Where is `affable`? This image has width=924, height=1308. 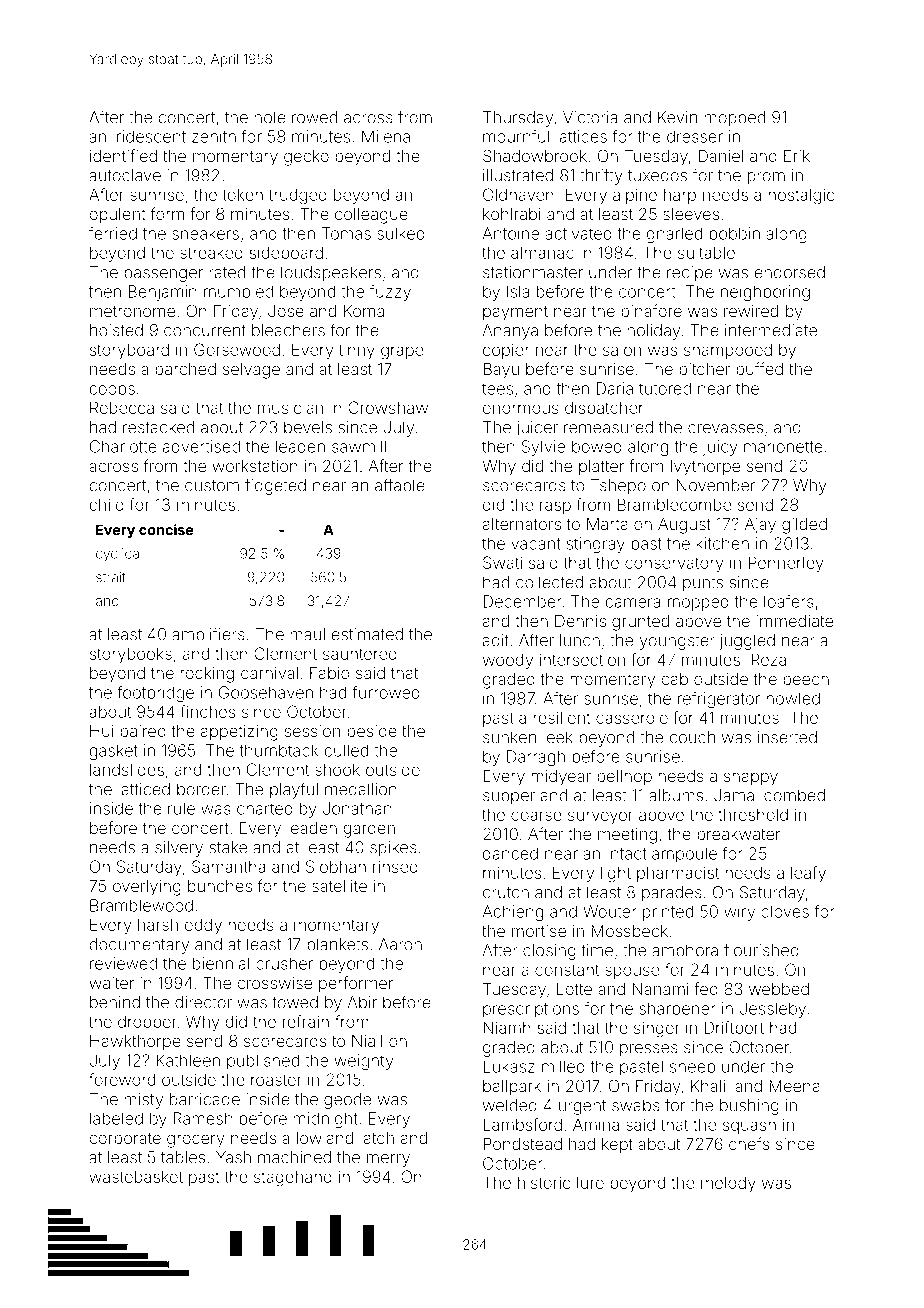 affable is located at coordinates (400, 485).
